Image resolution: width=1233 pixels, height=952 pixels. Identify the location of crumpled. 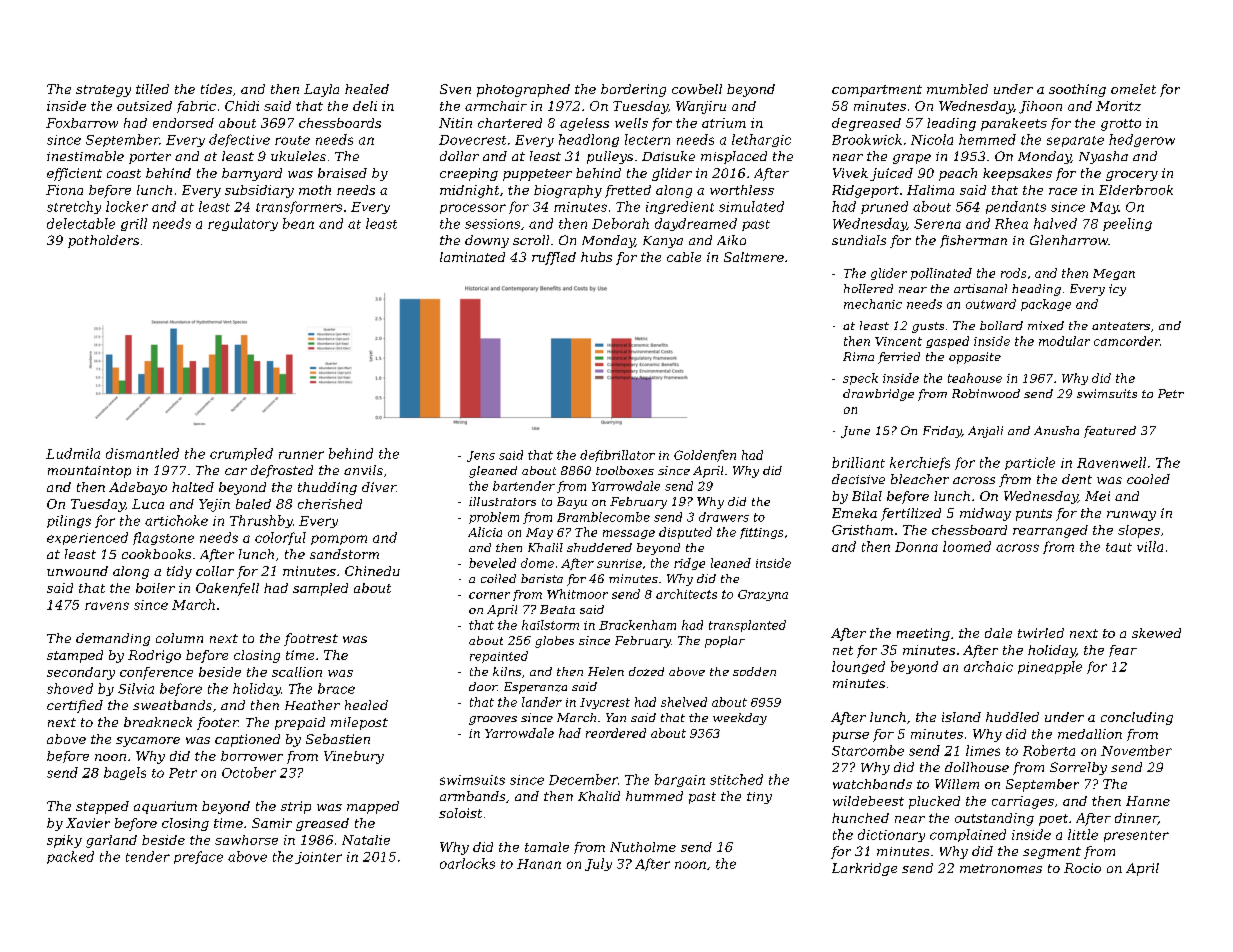
(241, 454).
